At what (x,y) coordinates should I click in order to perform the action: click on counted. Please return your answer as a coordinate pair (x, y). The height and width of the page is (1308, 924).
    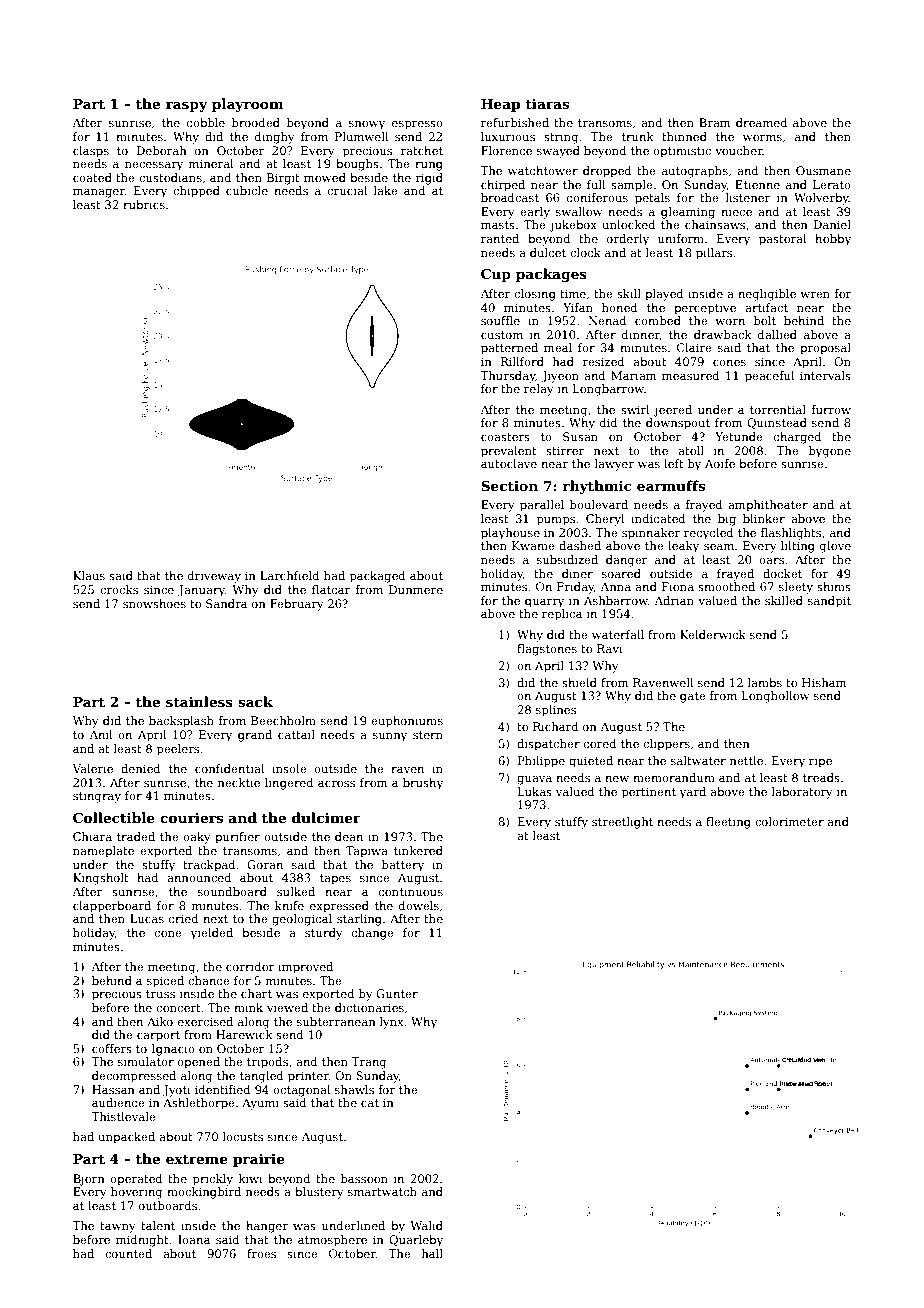
    Looking at the image, I should click on (128, 1253).
